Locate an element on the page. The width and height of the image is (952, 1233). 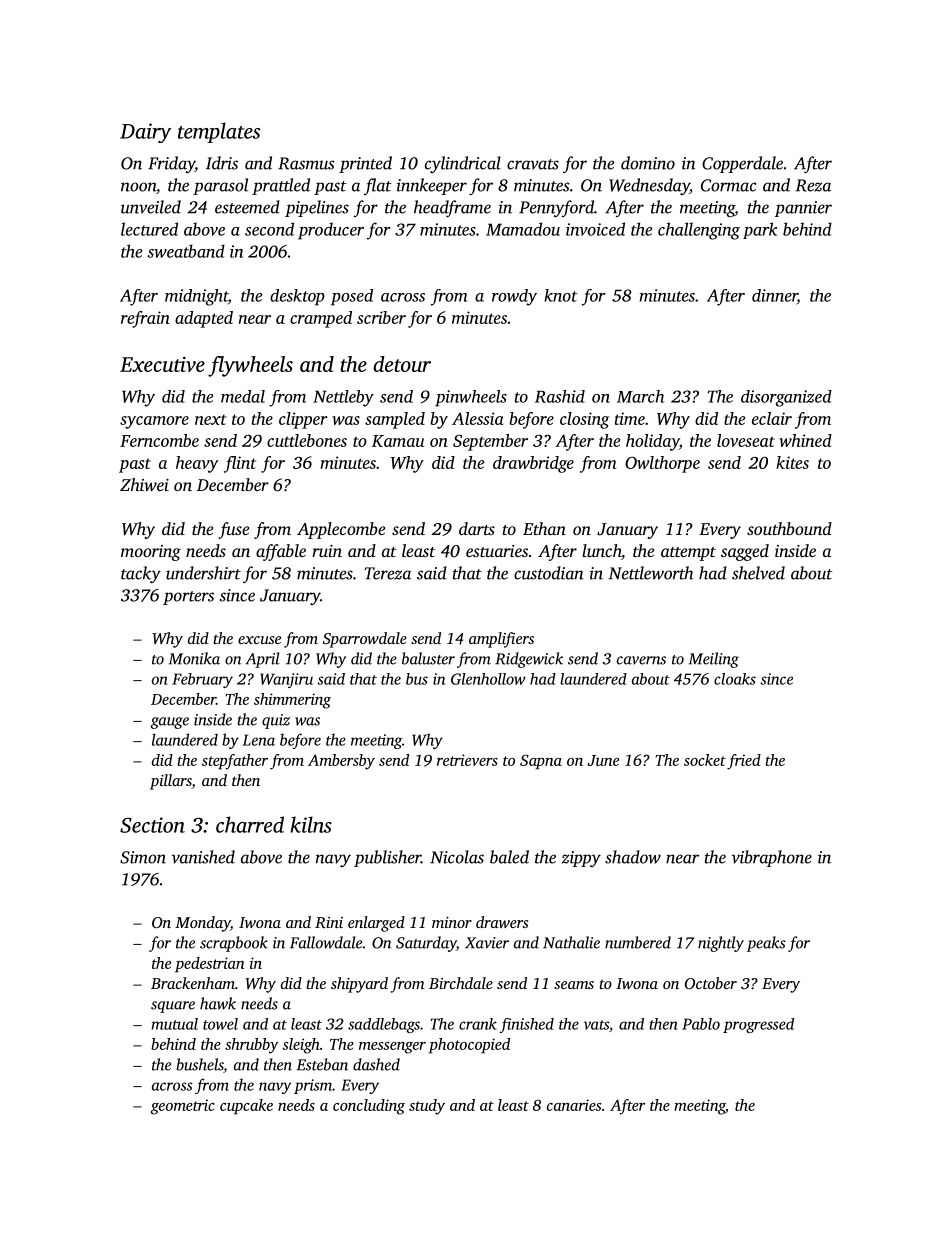
Dairy is located at coordinates (145, 133).
